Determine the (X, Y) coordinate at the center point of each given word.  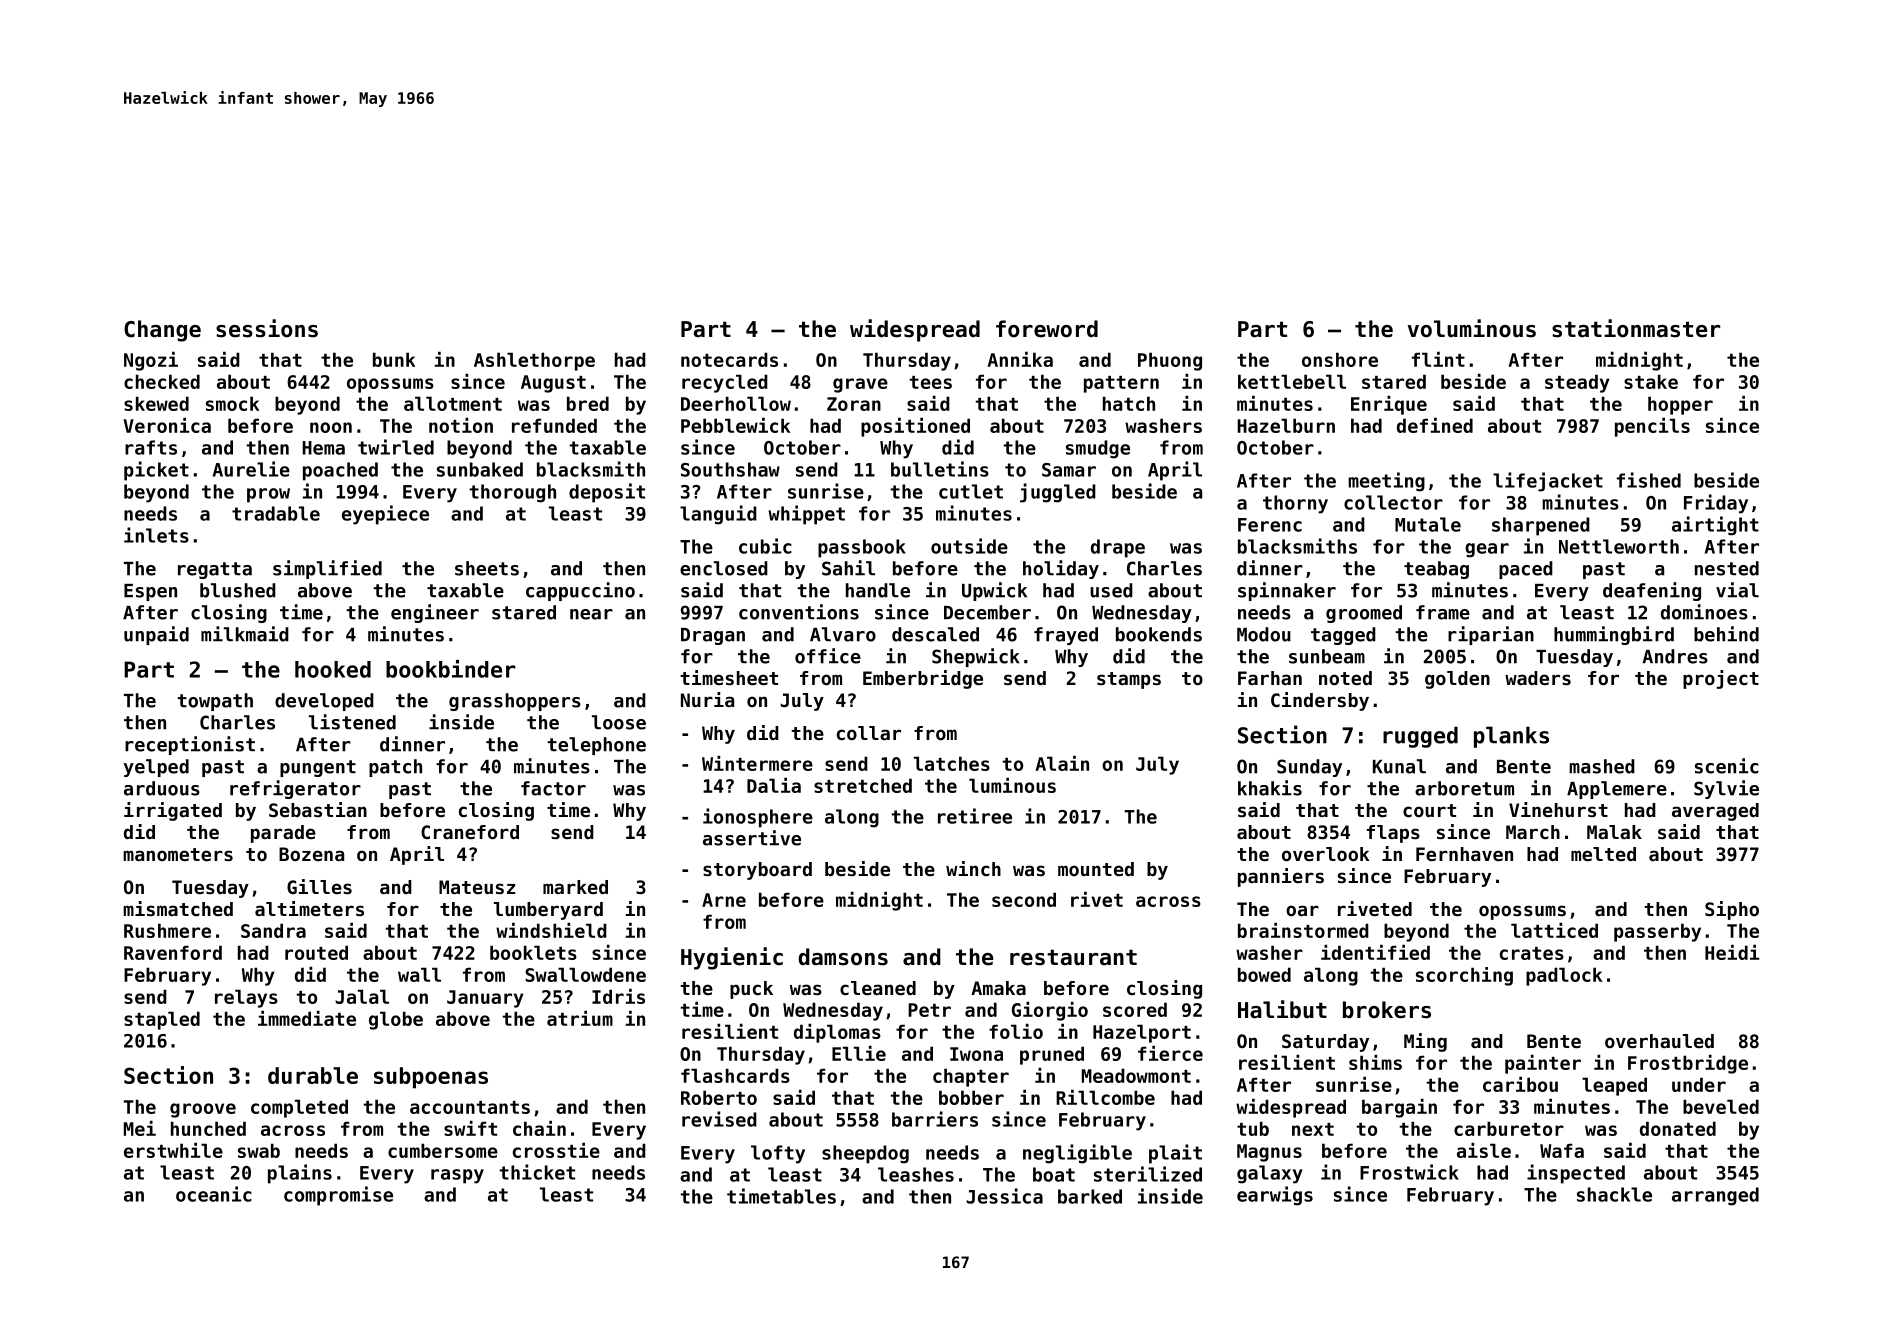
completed (299, 1108)
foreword (1047, 329)
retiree (975, 816)
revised (719, 1119)
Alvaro (843, 634)
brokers (1387, 1010)
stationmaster (1636, 328)
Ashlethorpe (534, 361)
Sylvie (1726, 789)
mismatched (178, 908)
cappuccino (580, 591)
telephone (596, 746)
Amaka (998, 988)
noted (1345, 678)
